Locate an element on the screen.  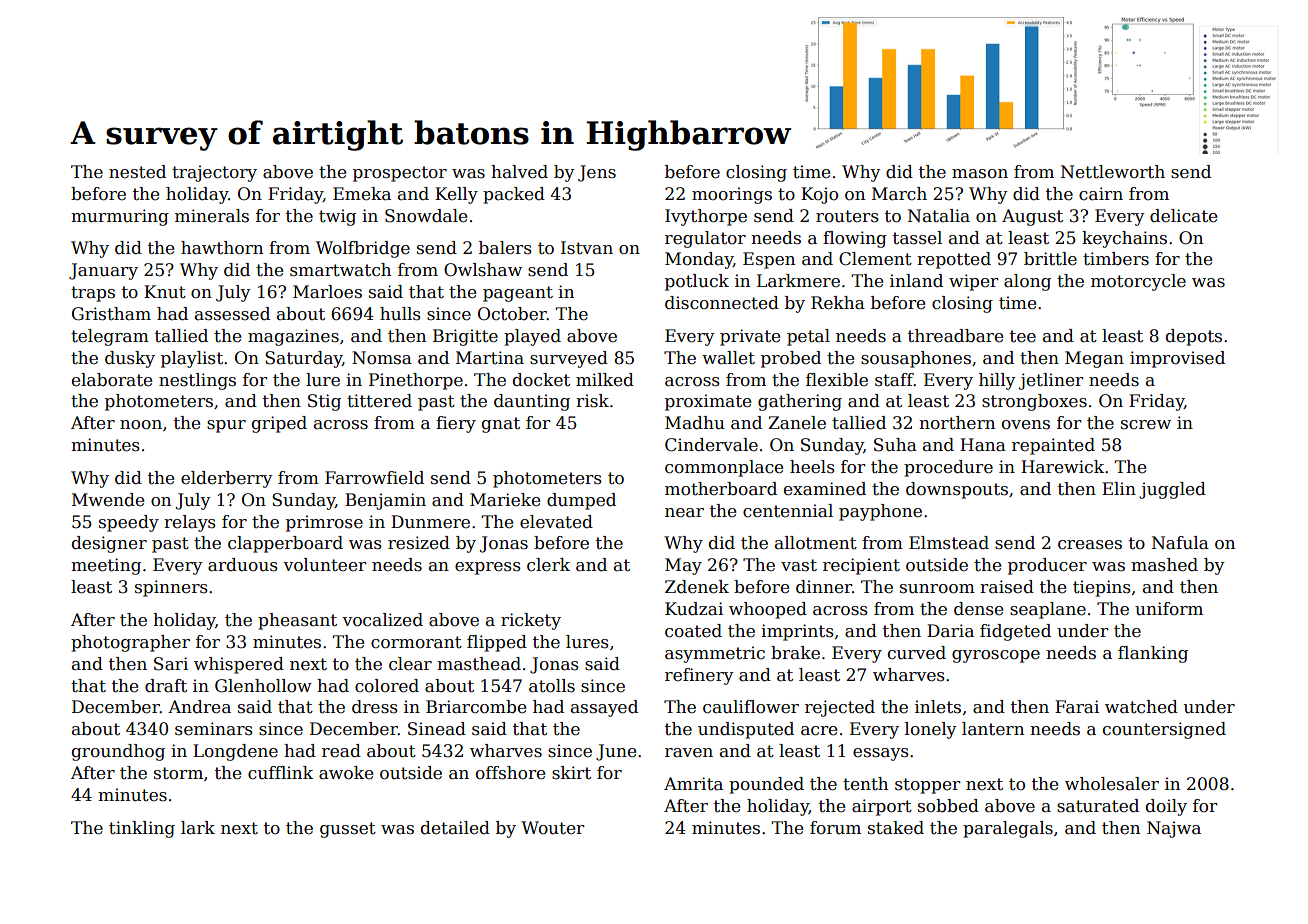
Marloes is located at coordinates (327, 292).
